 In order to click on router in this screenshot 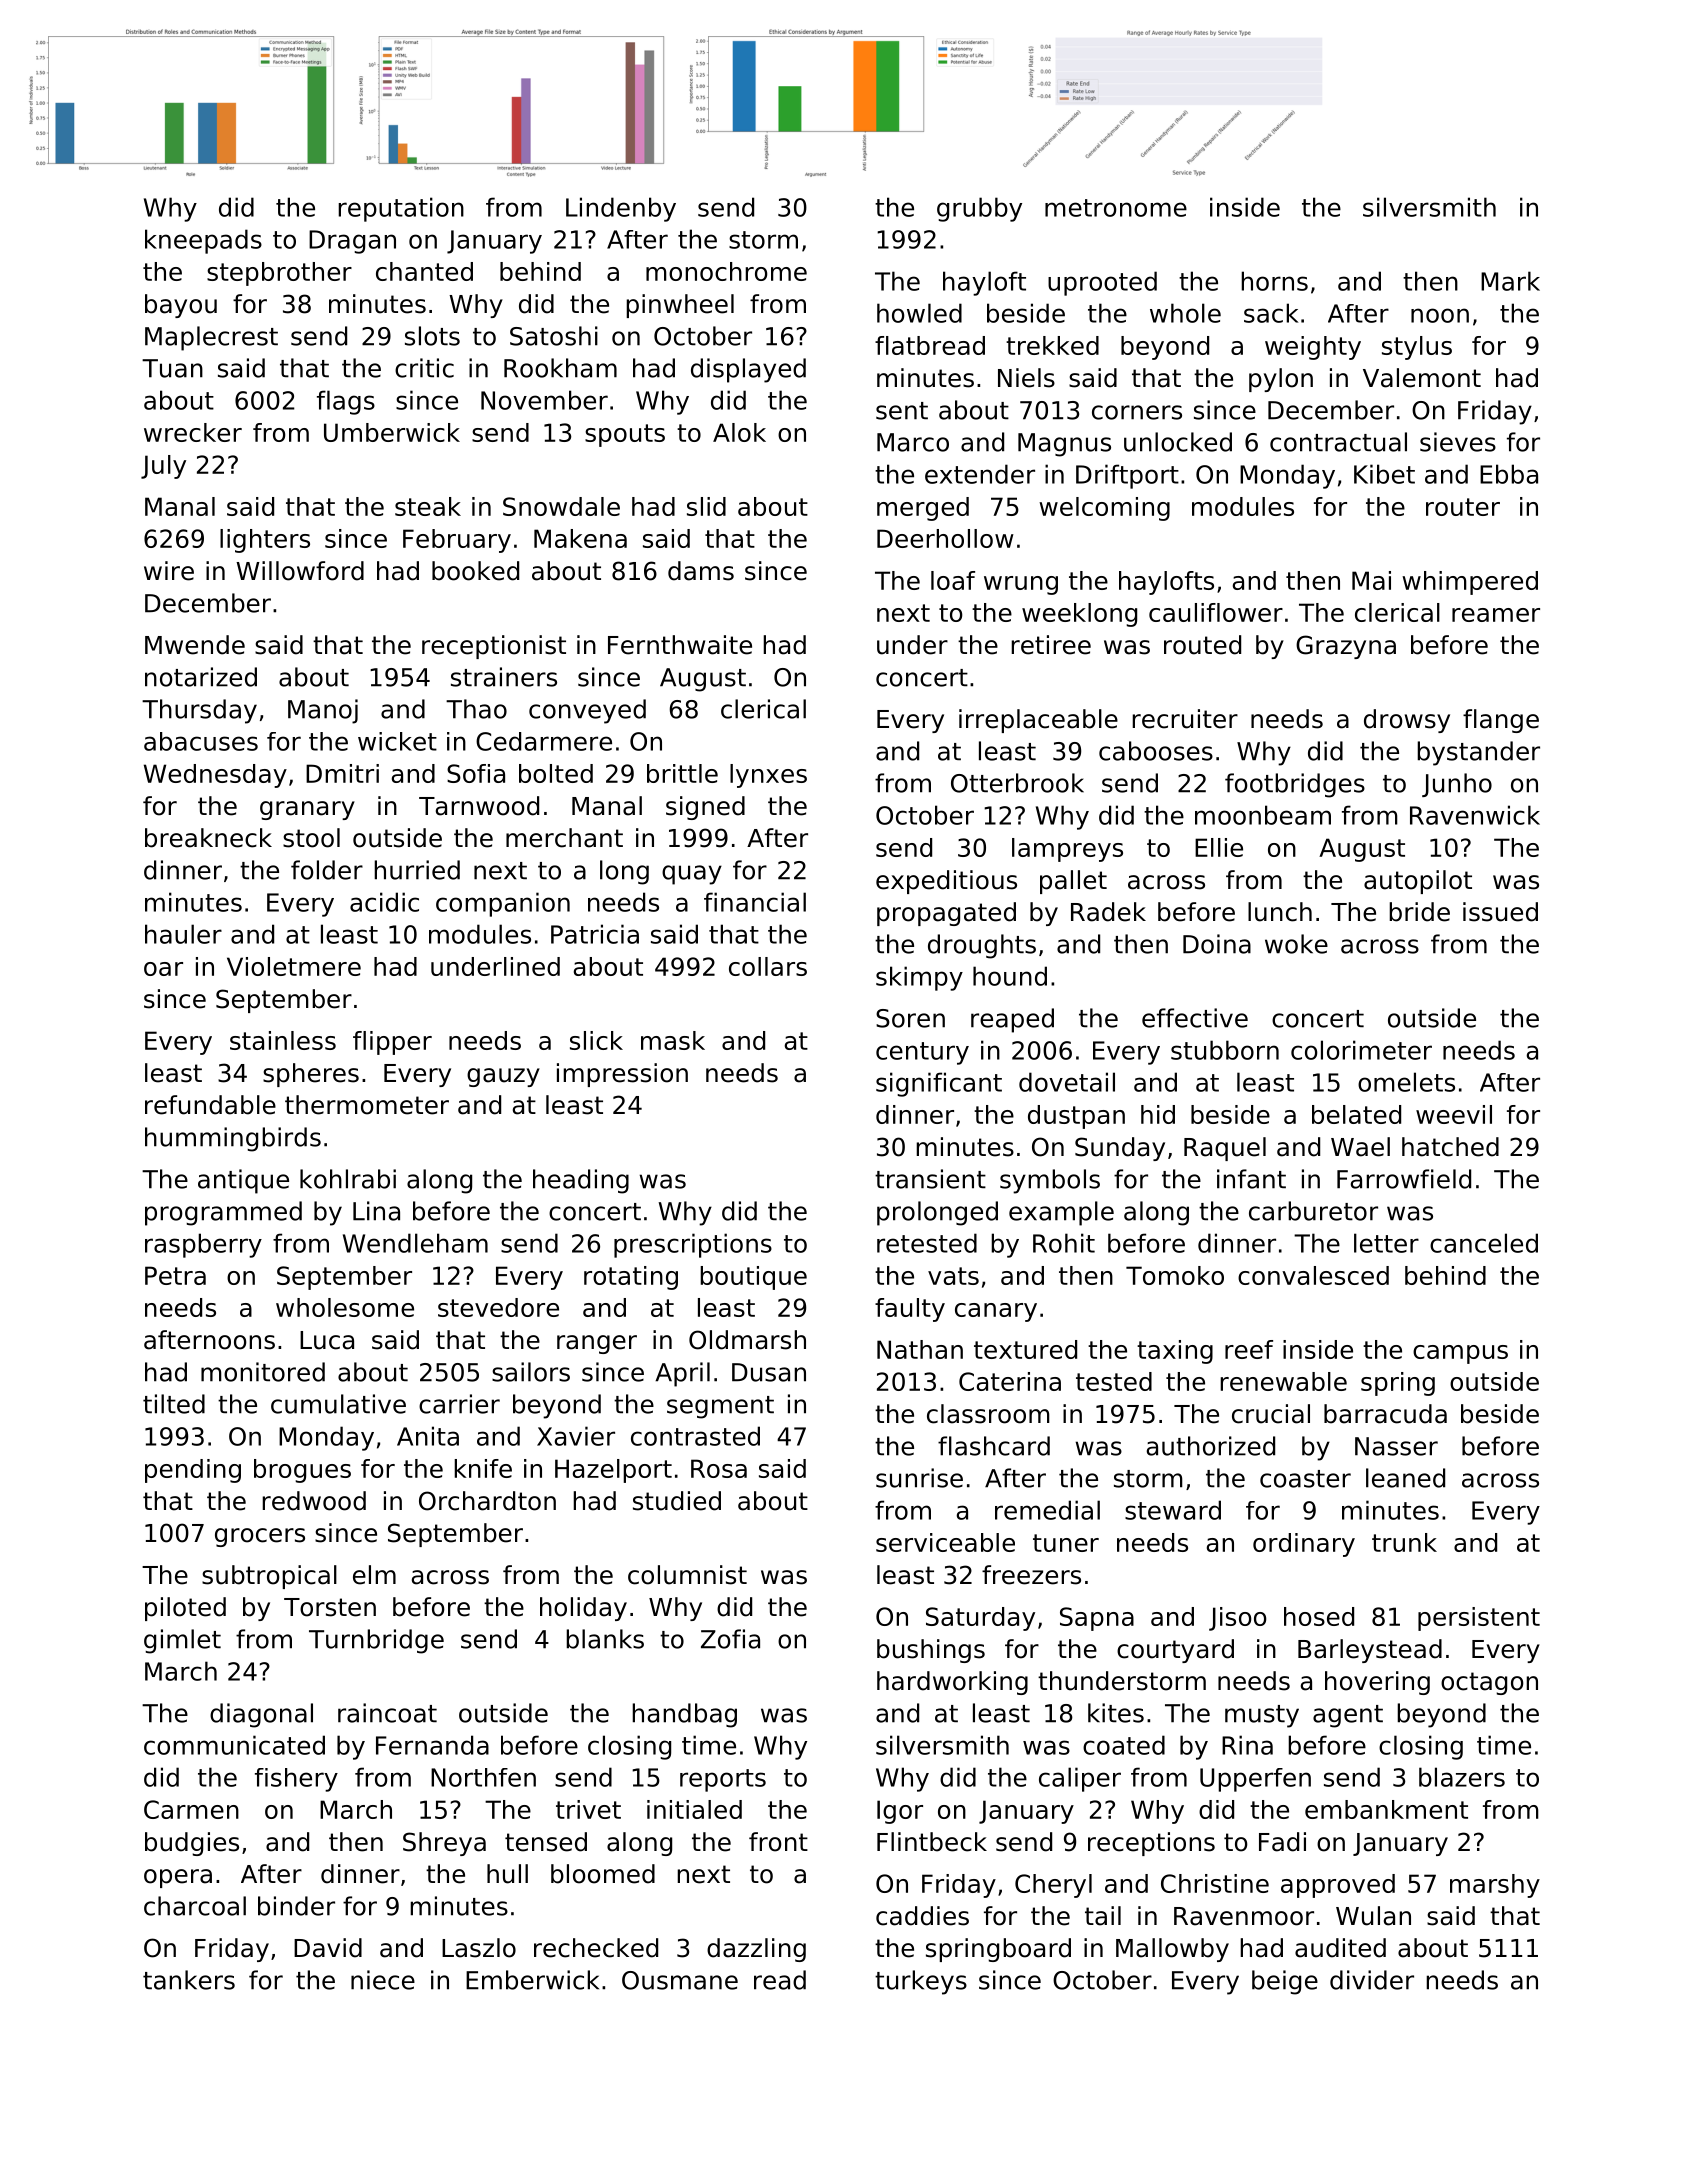, I will do `click(1463, 507)`.
